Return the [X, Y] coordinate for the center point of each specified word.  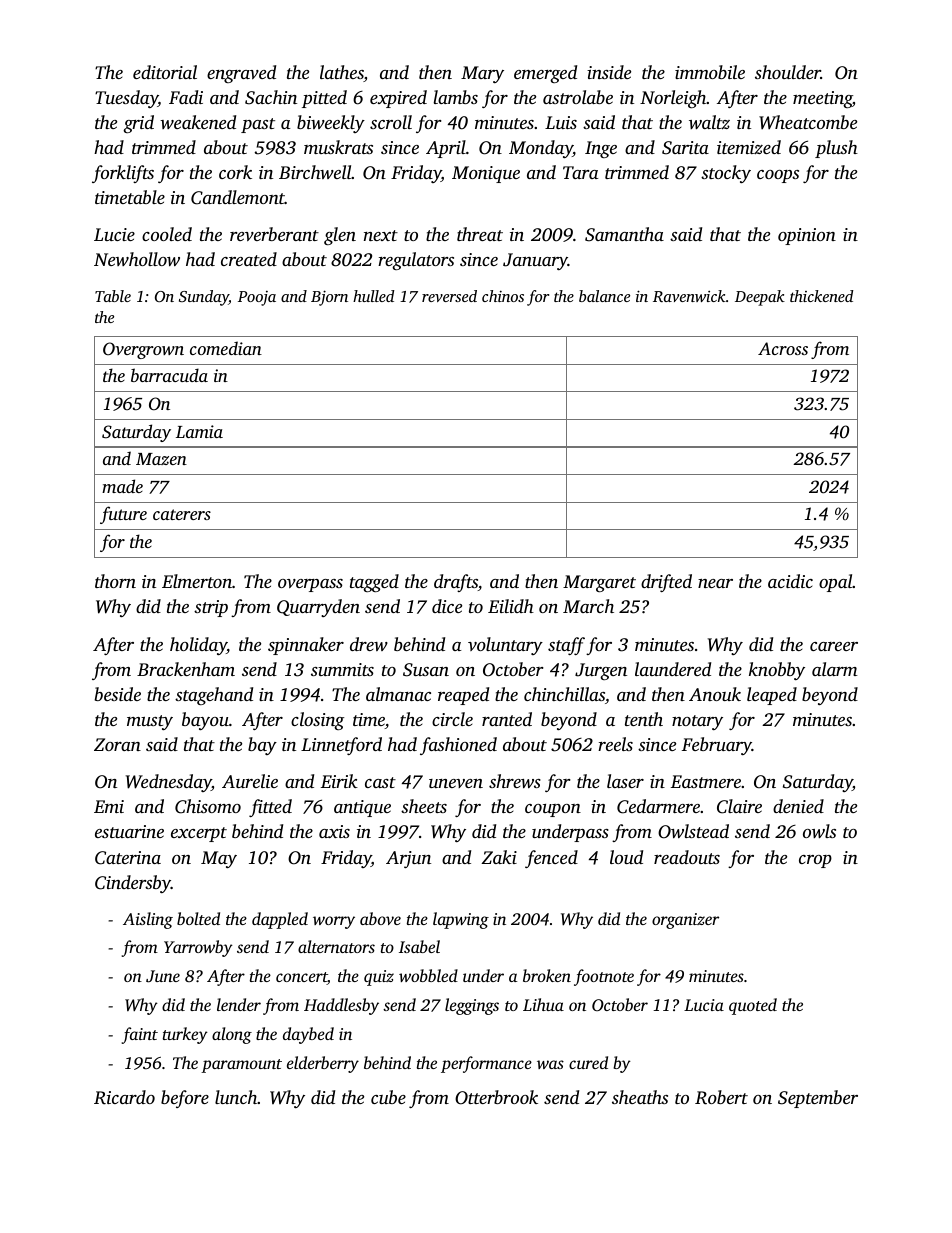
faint [140, 1035]
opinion [807, 236]
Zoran [117, 744]
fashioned [458, 746]
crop [815, 861]
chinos [503, 296]
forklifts [123, 174]
